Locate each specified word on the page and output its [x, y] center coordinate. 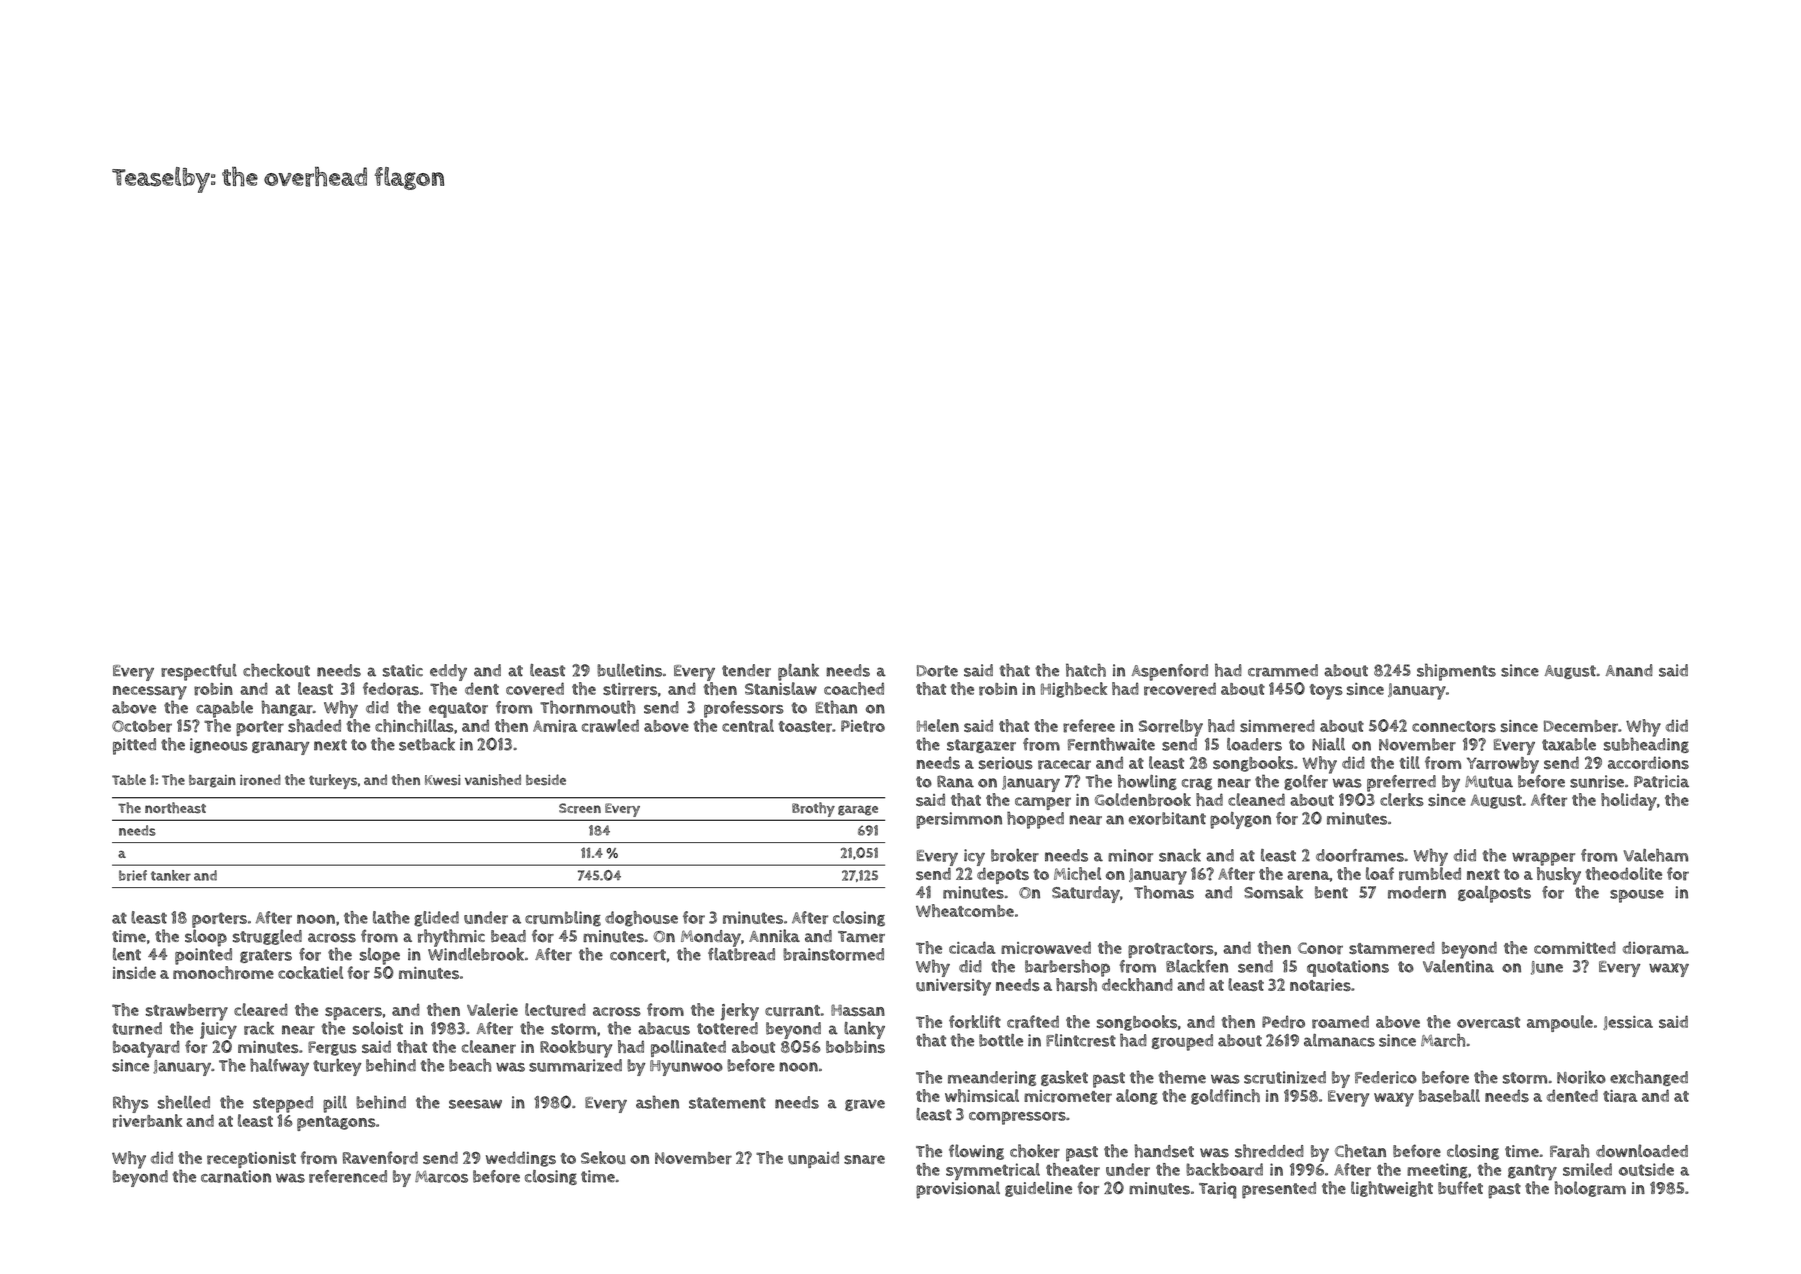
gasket [1064, 1078]
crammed [1283, 670]
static [403, 670]
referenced [348, 1176]
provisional [958, 1190]
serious [1006, 763]
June [1547, 968]
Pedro [1283, 1022]
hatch [1086, 670]
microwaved [1046, 948]
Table [129, 779]
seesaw [475, 1104]
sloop [206, 938]
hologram [1590, 1189]
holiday [1629, 802]
